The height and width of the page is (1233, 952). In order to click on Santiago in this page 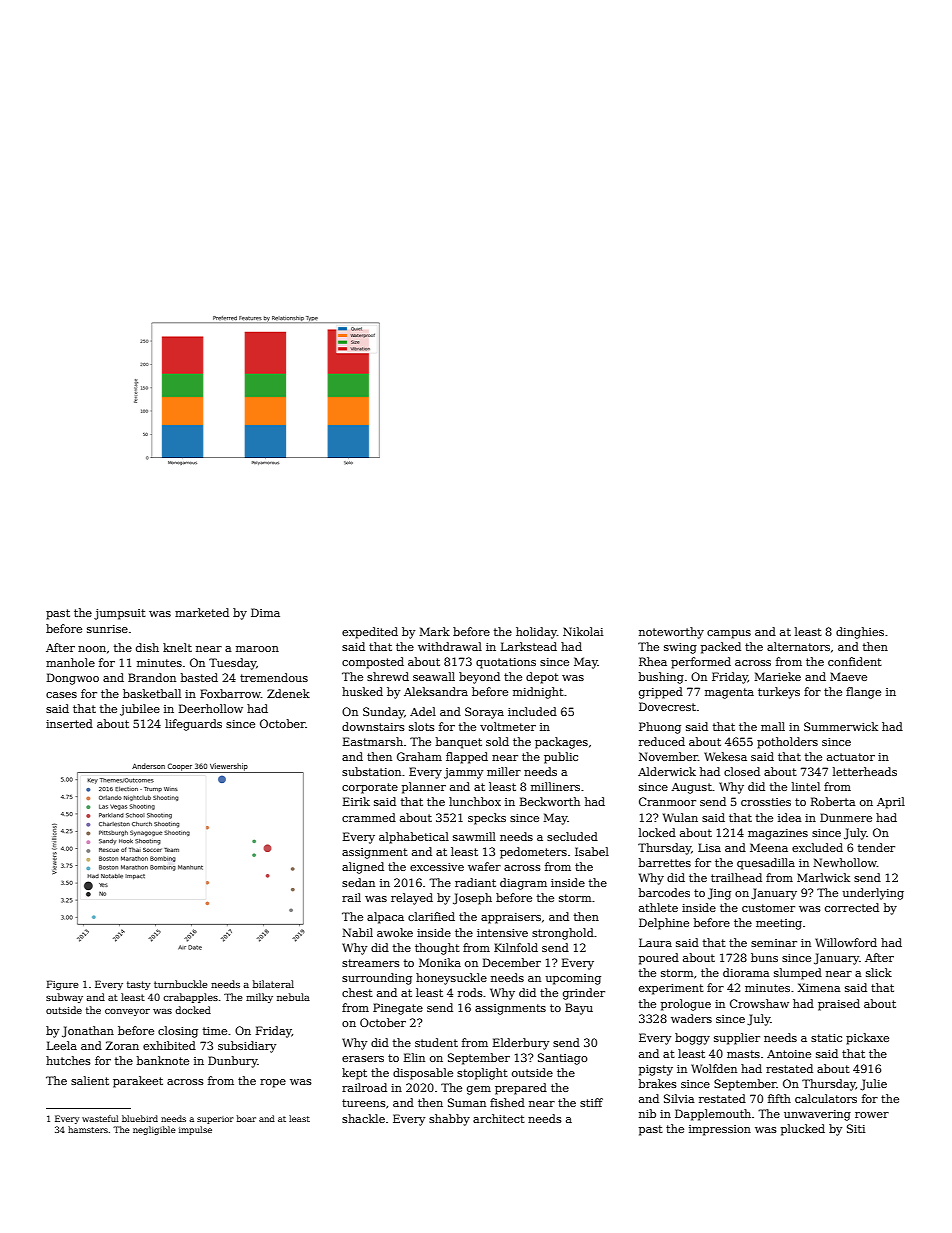, I will do `click(563, 1059)`.
